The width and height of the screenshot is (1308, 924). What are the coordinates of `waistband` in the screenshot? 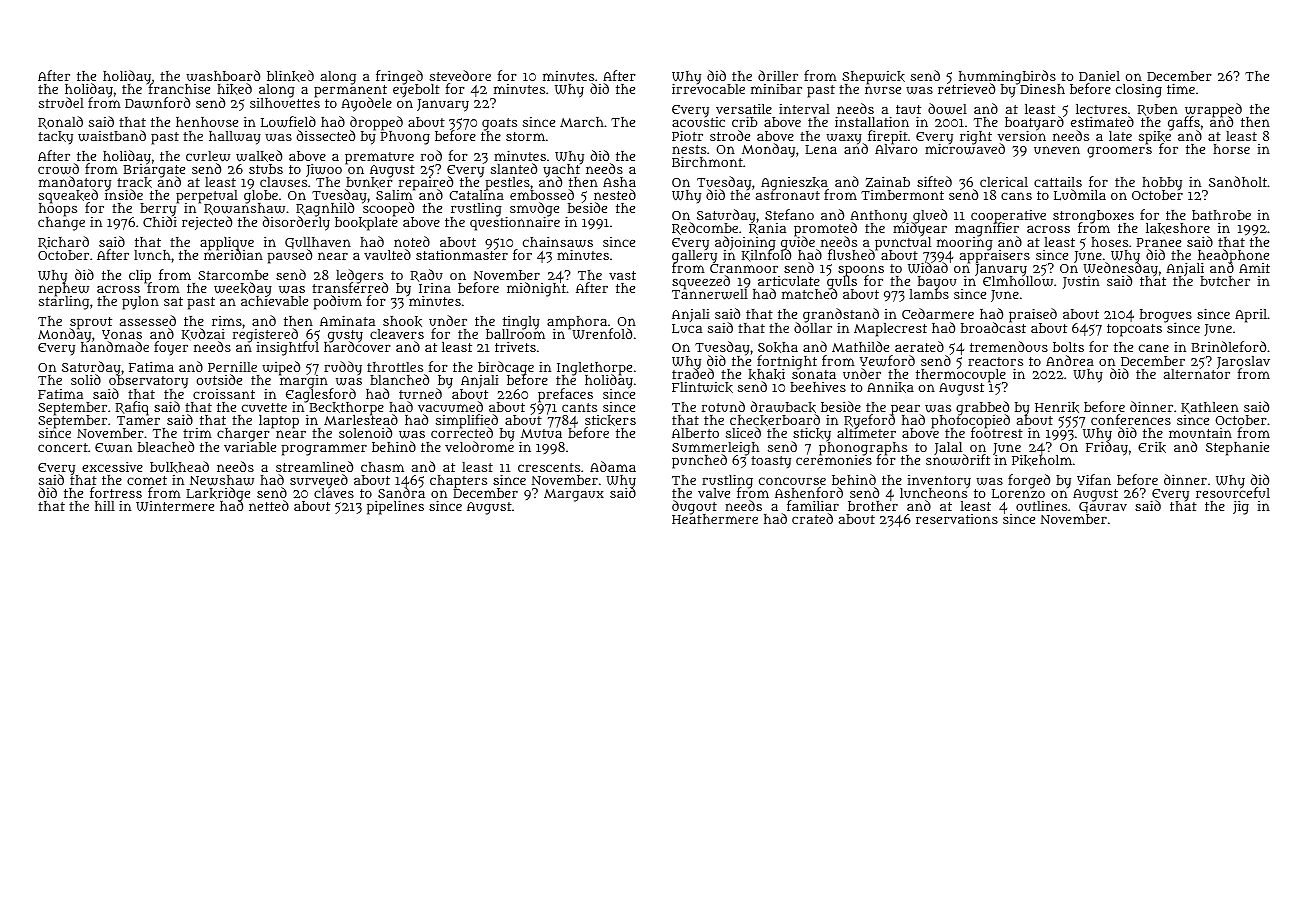 It's located at (112, 136).
